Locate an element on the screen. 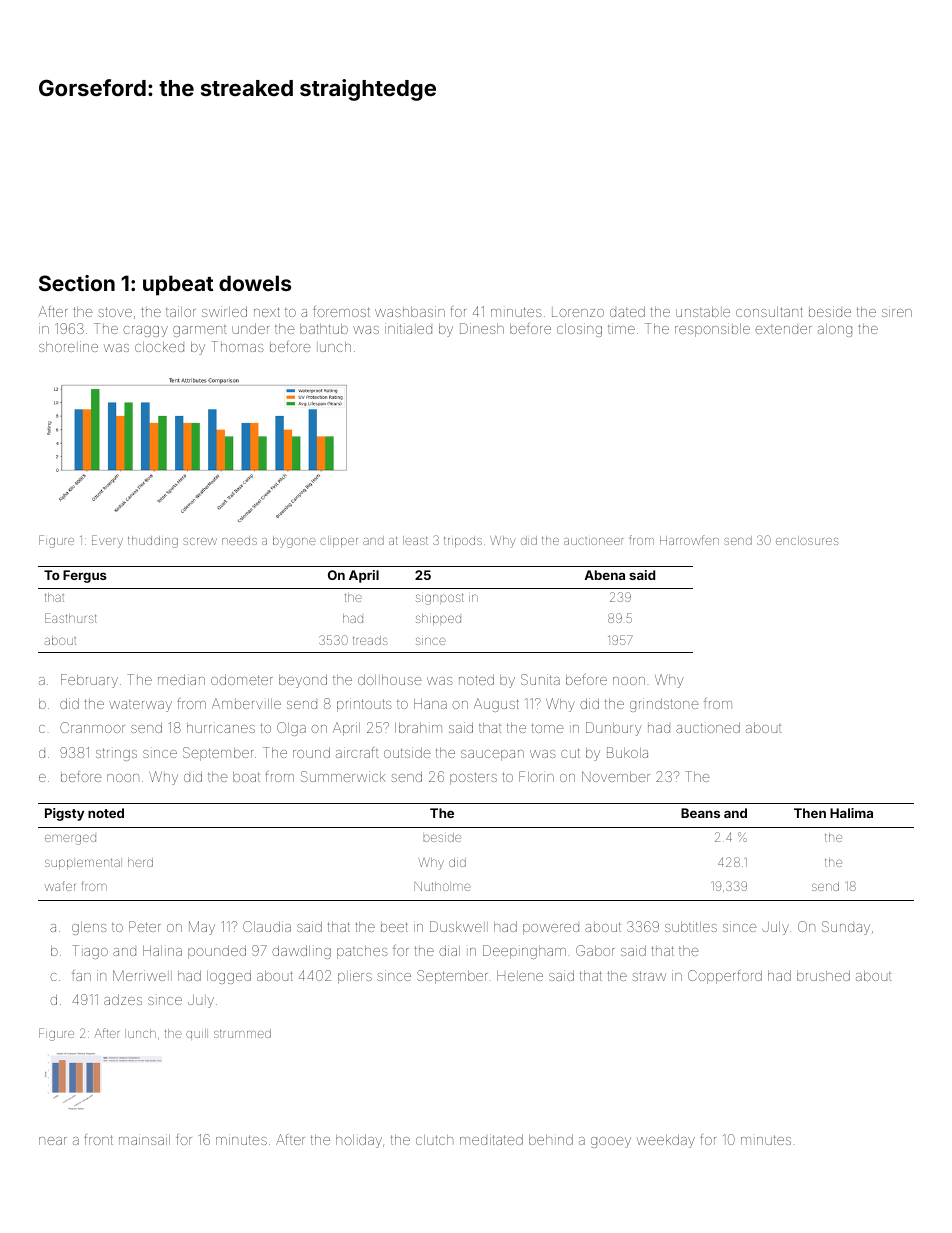  clutch is located at coordinates (434, 1140).
